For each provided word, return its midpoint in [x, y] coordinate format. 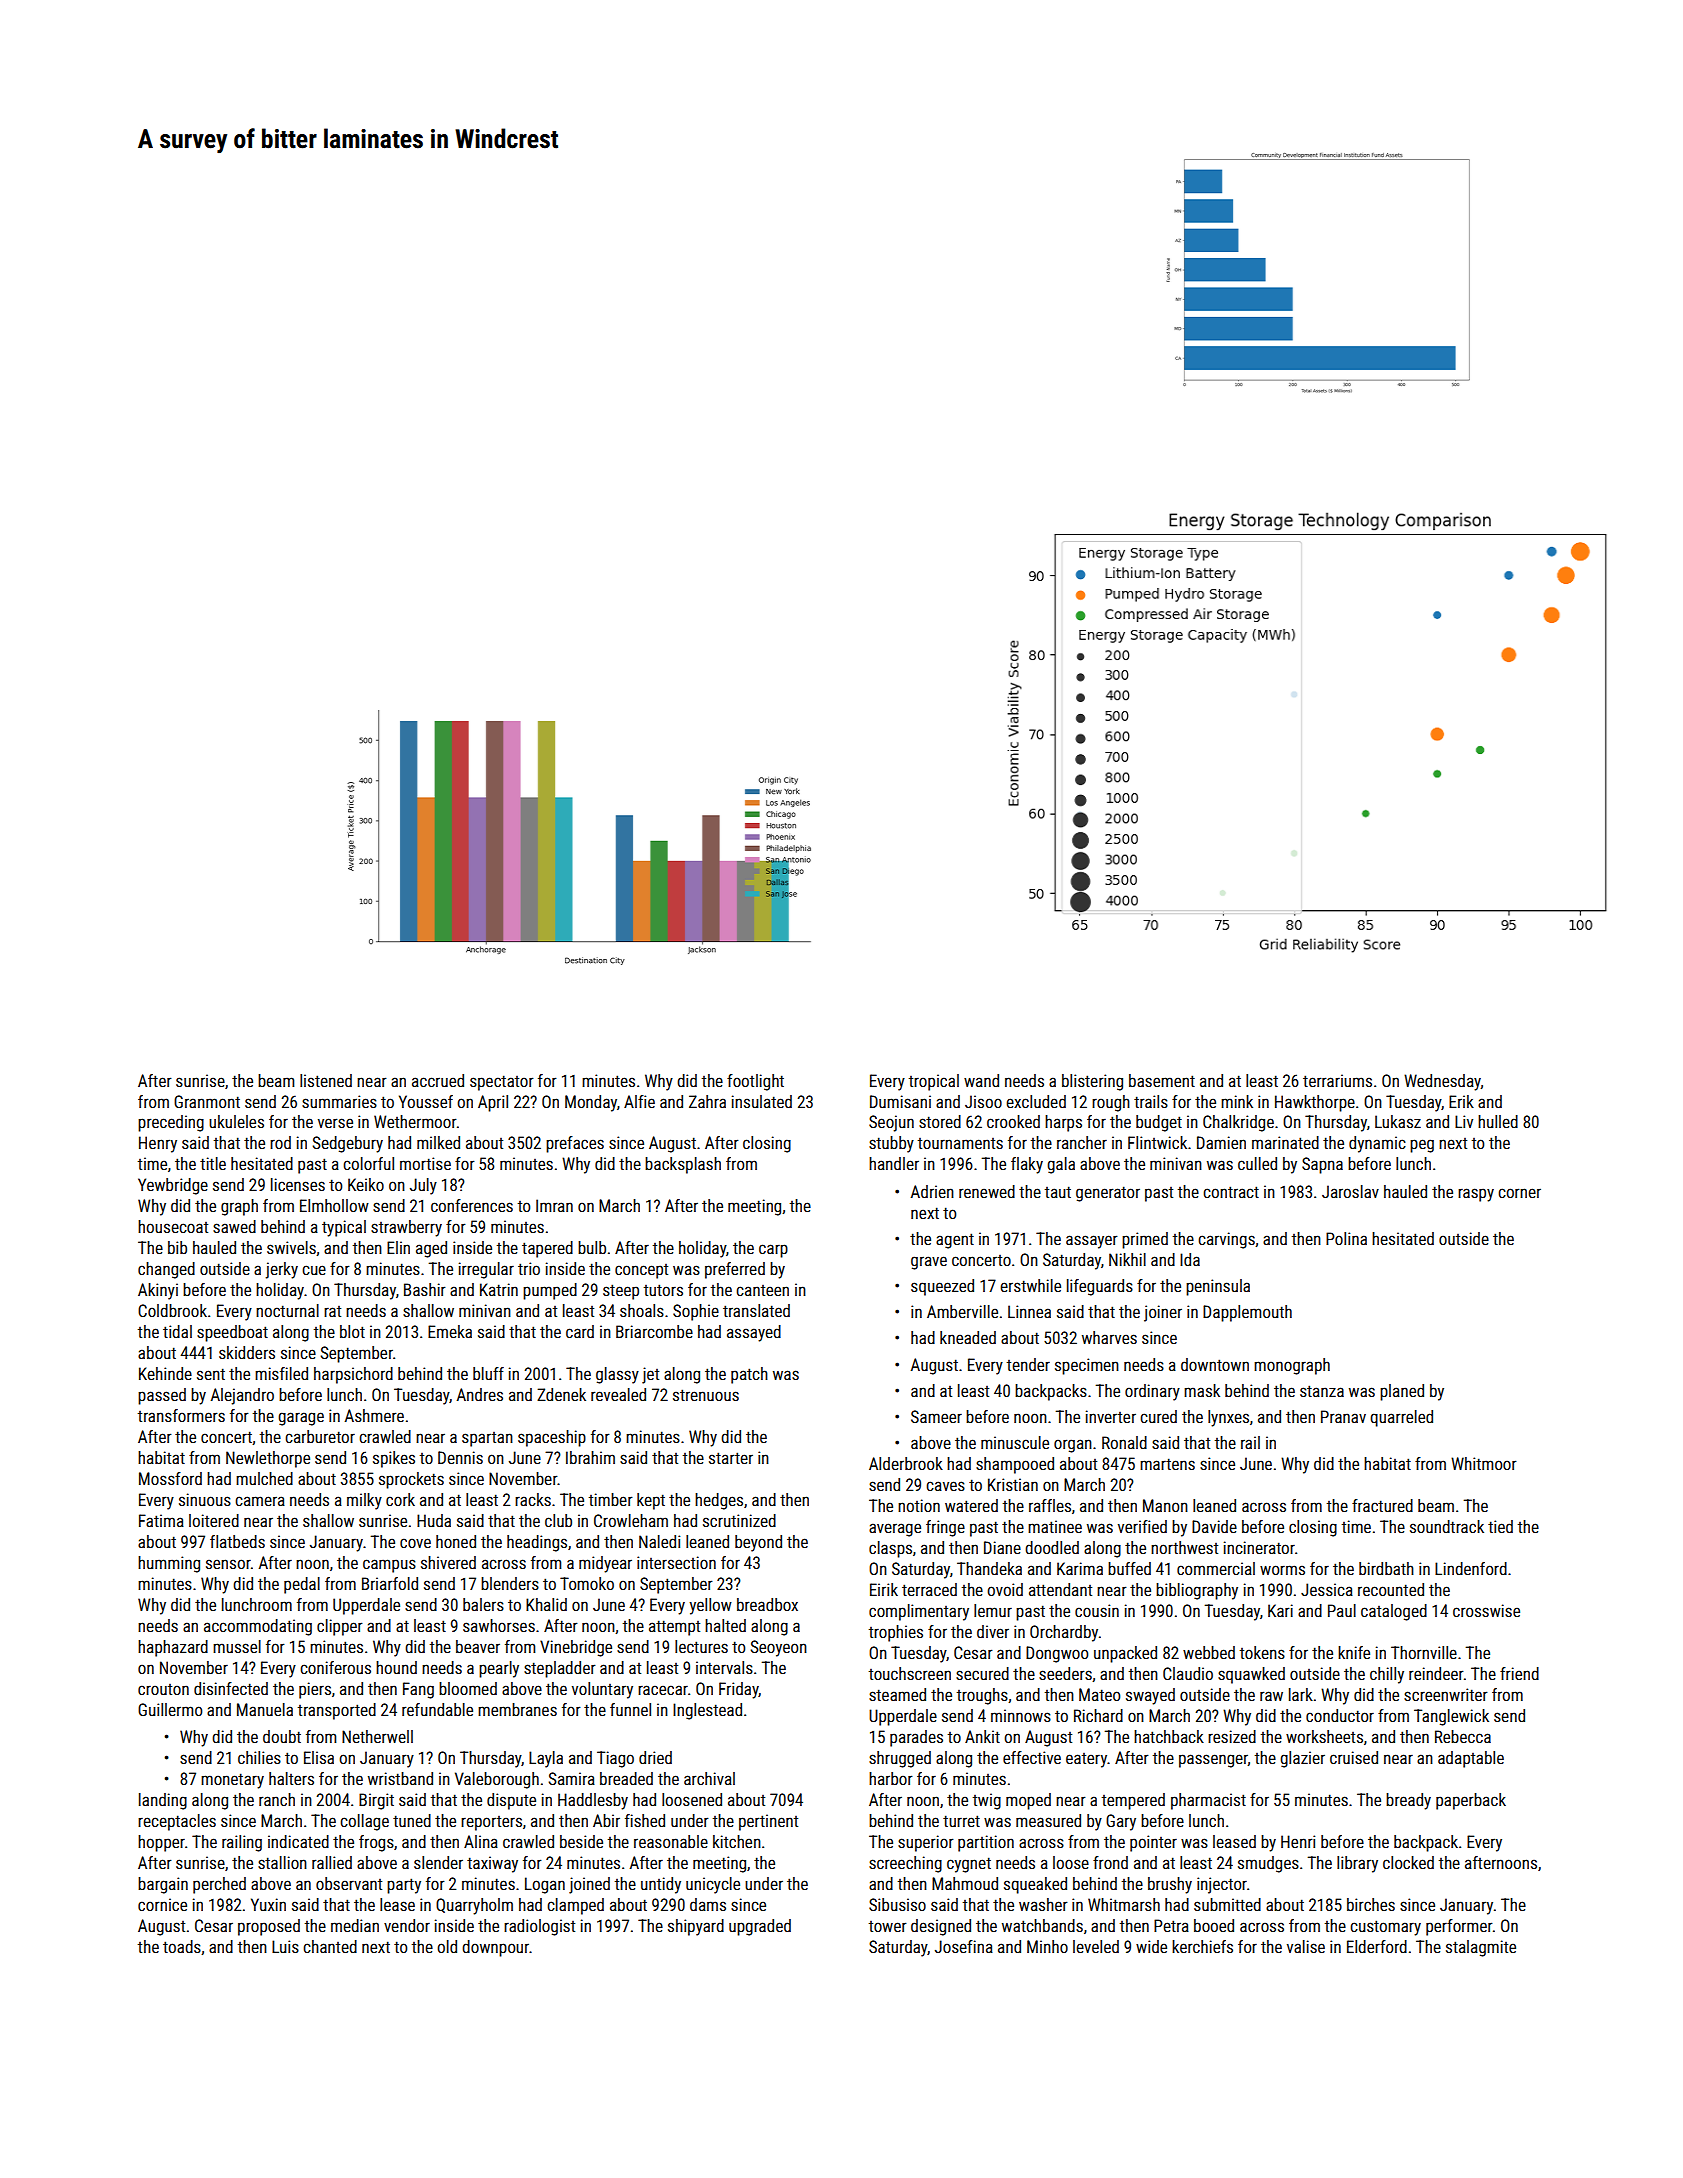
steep [621, 1292]
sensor [228, 1564]
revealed [618, 1394]
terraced [929, 1589]
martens [1167, 1464]
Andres [480, 1394]
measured [1048, 1820]
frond [1110, 1862]
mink [1237, 1101]
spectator [502, 1083]
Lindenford [1471, 1568]
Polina [1346, 1238]
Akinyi [158, 1291]
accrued [438, 1080]
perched [219, 1885]
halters [291, 1778]
